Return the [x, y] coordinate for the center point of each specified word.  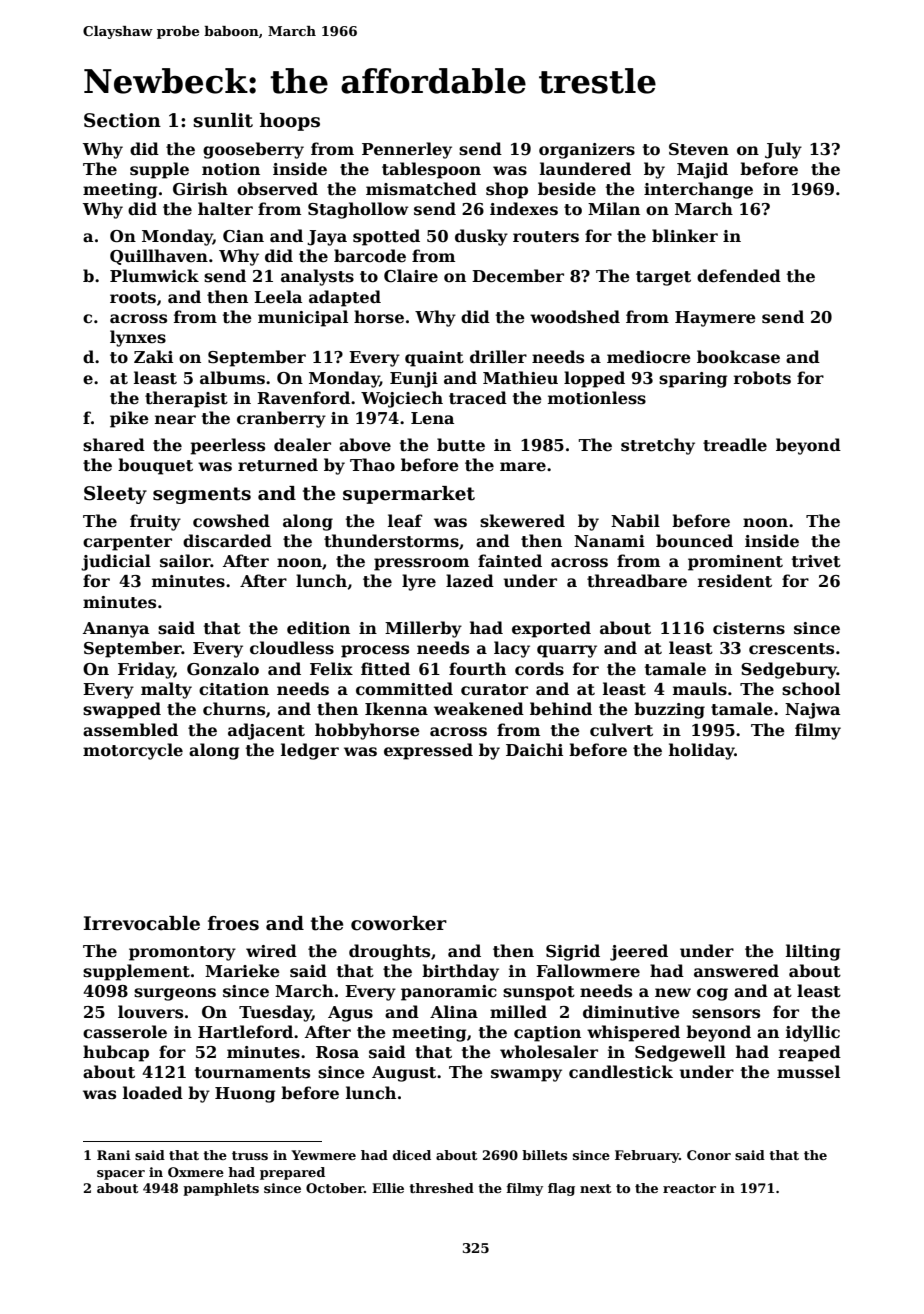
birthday [460, 972]
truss [250, 1155]
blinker [685, 235]
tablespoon [431, 170]
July [783, 150]
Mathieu [520, 378]
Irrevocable [142, 923]
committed [404, 689]
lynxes [138, 338]
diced [412, 1155]
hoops [290, 122]
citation [234, 689]
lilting [813, 952]
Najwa [812, 711]
